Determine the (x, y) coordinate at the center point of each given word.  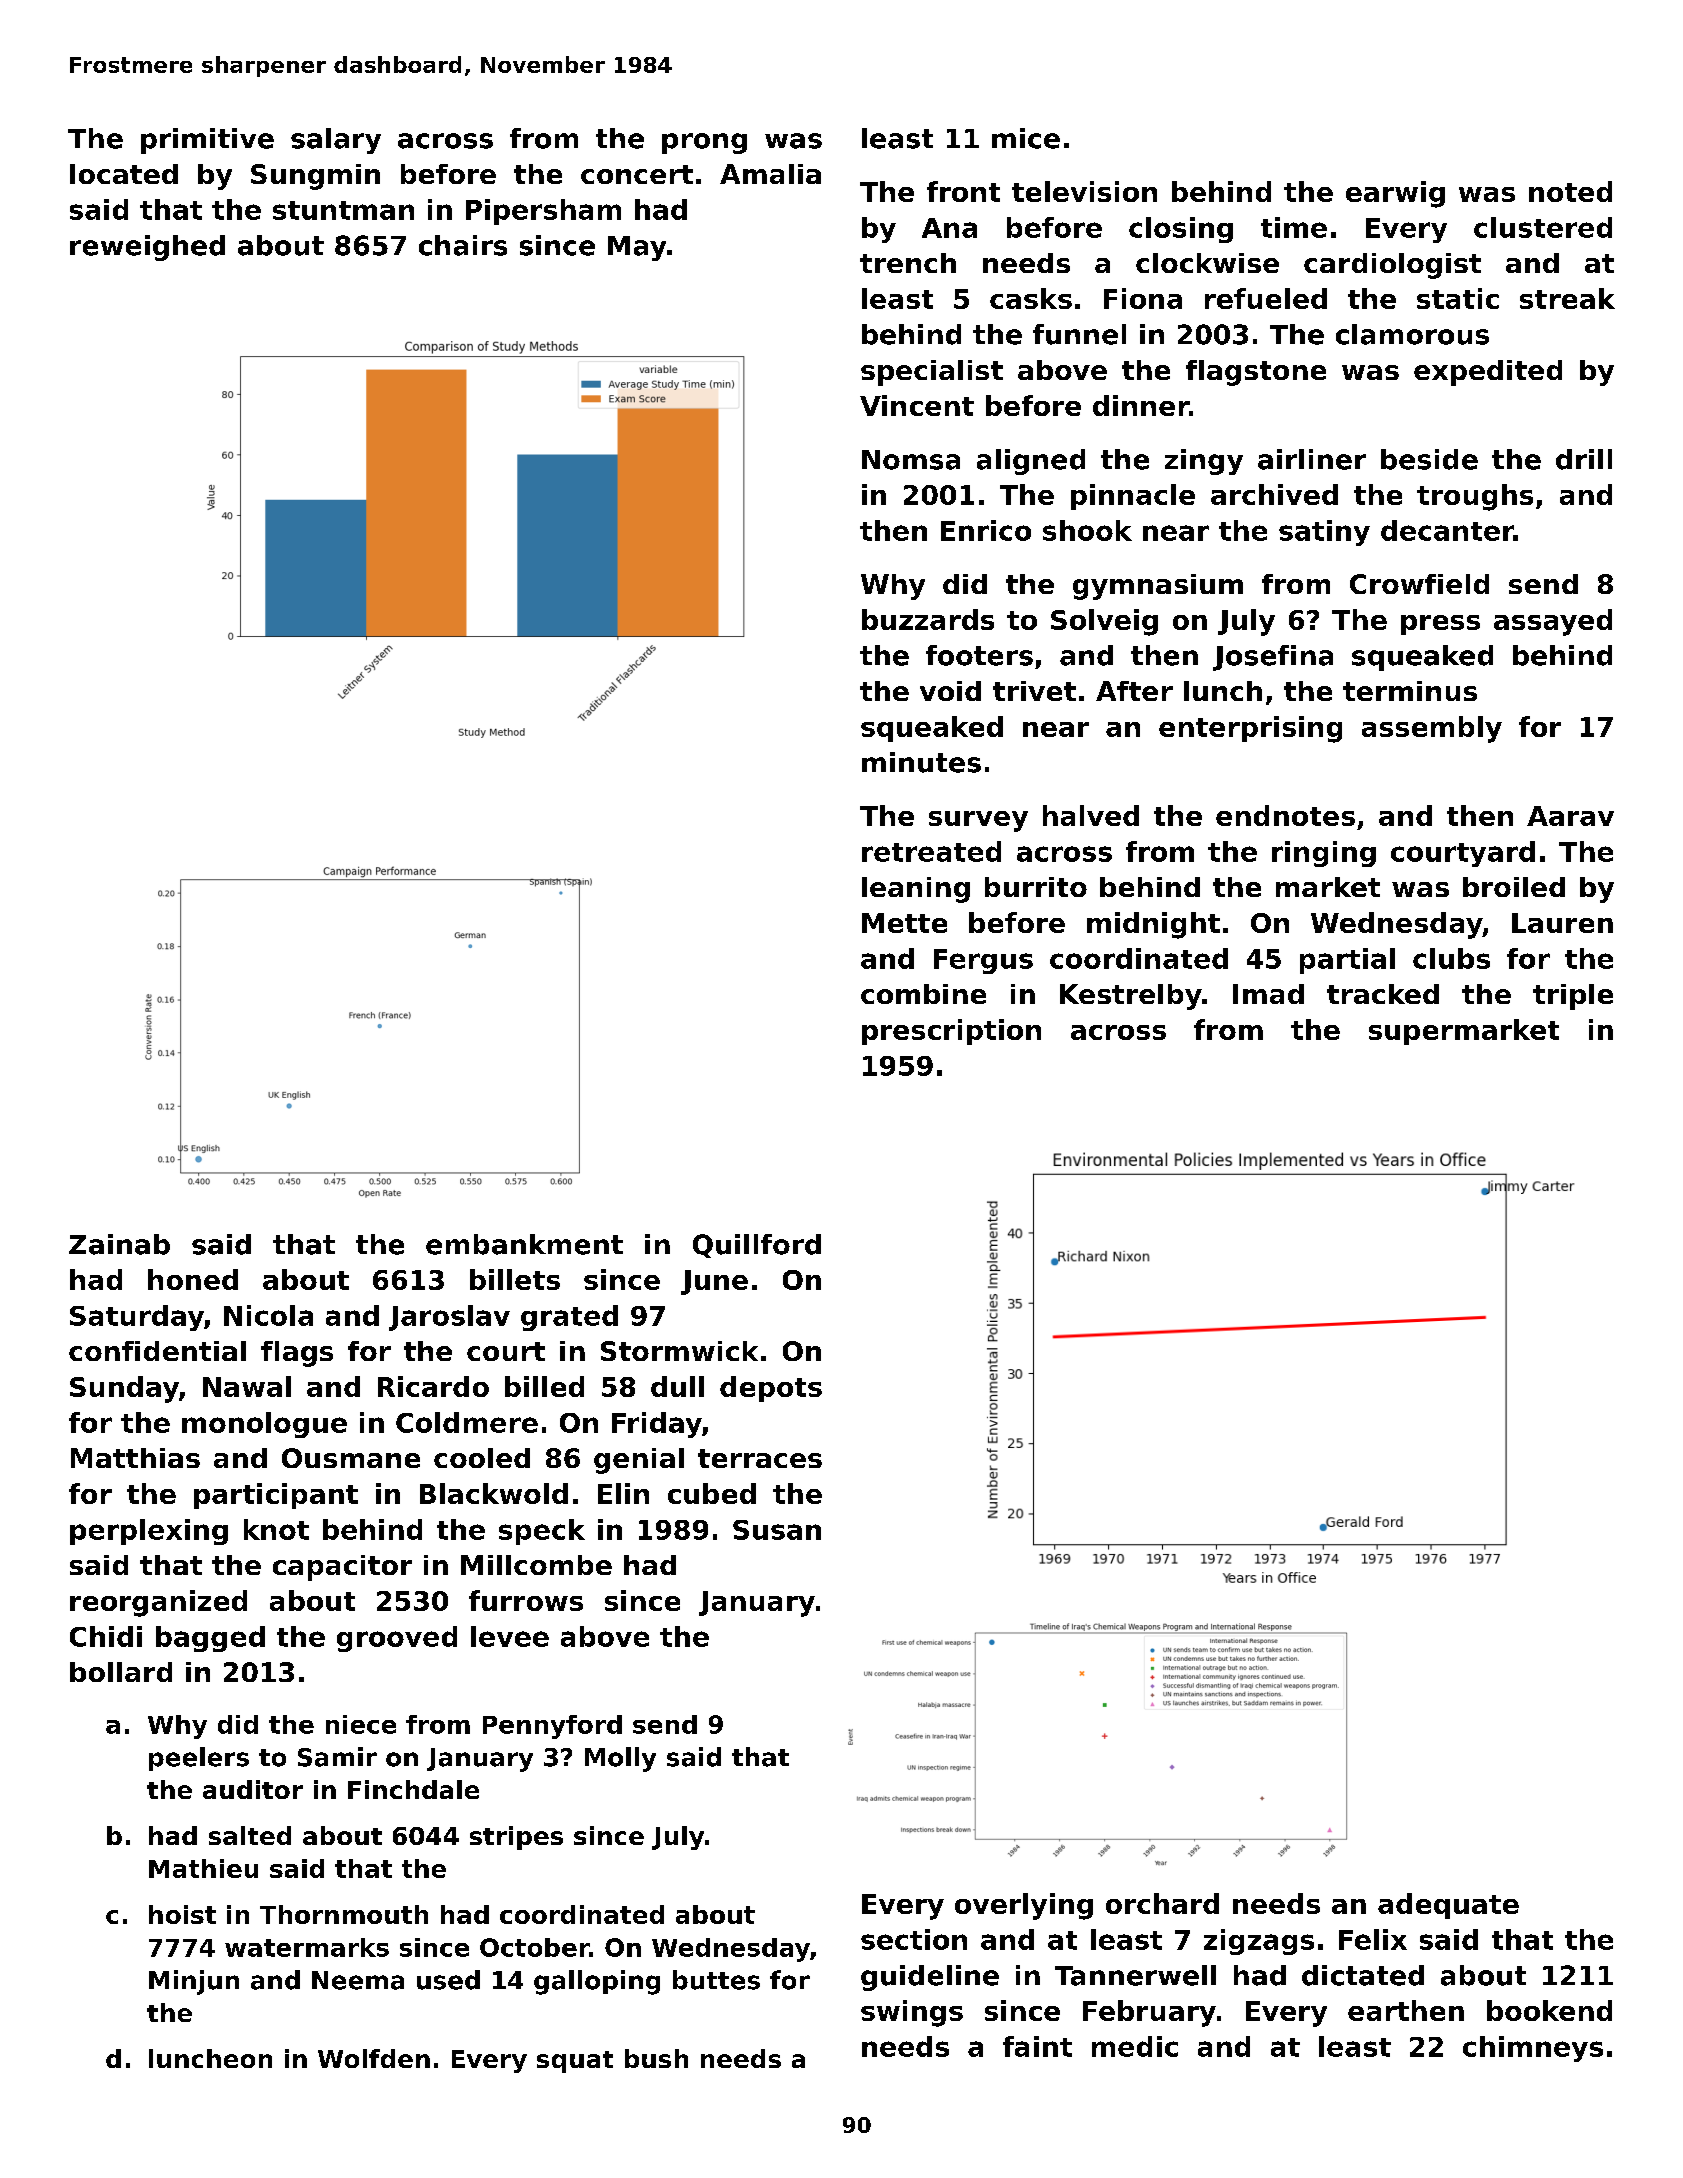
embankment (524, 1244)
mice (1026, 138)
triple (1573, 997)
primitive (207, 141)
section (914, 1939)
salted (250, 1835)
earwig (1395, 194)
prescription (951, 1032)
